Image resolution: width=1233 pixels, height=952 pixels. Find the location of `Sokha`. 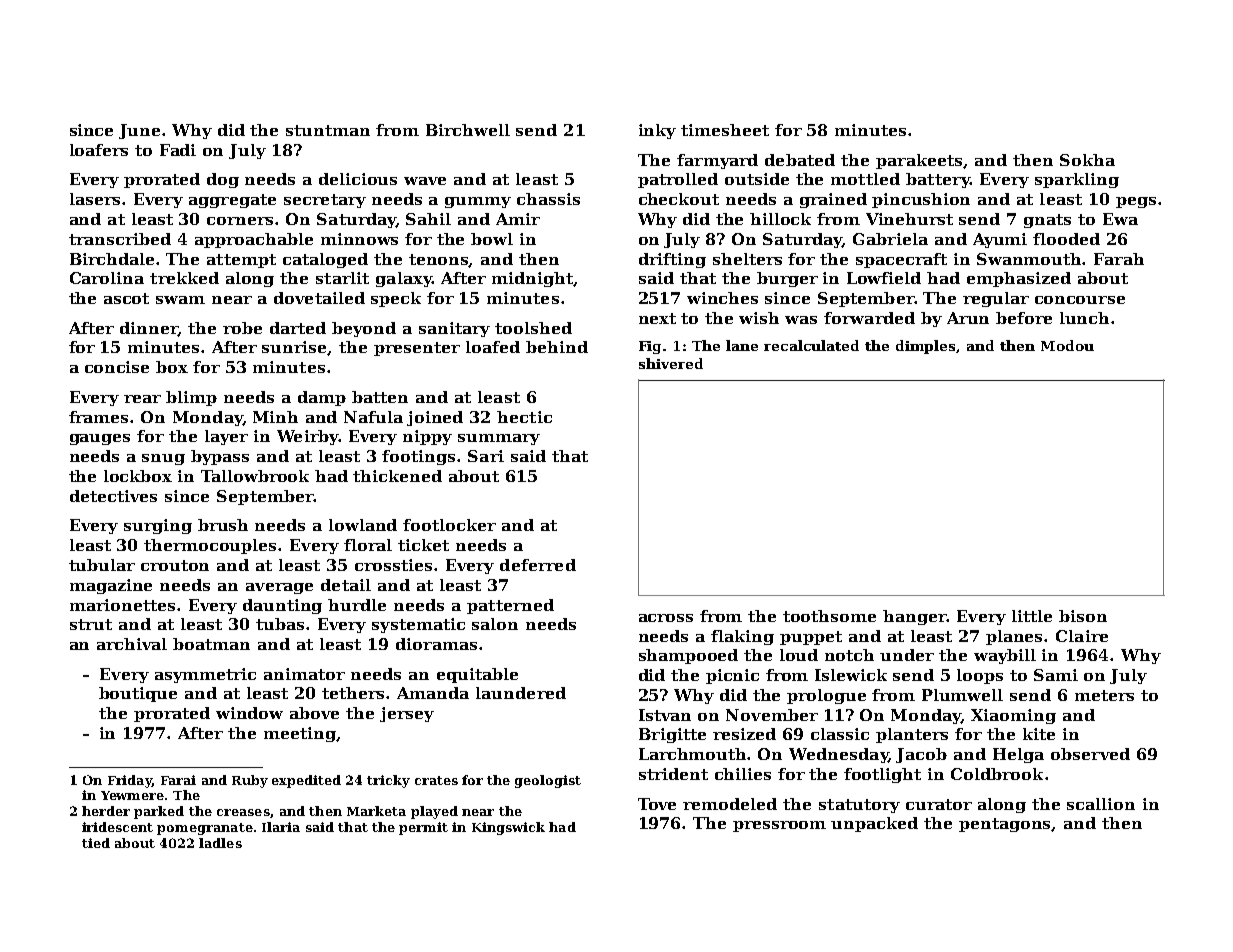

Sokha is located at coordinates (1087, 160).
